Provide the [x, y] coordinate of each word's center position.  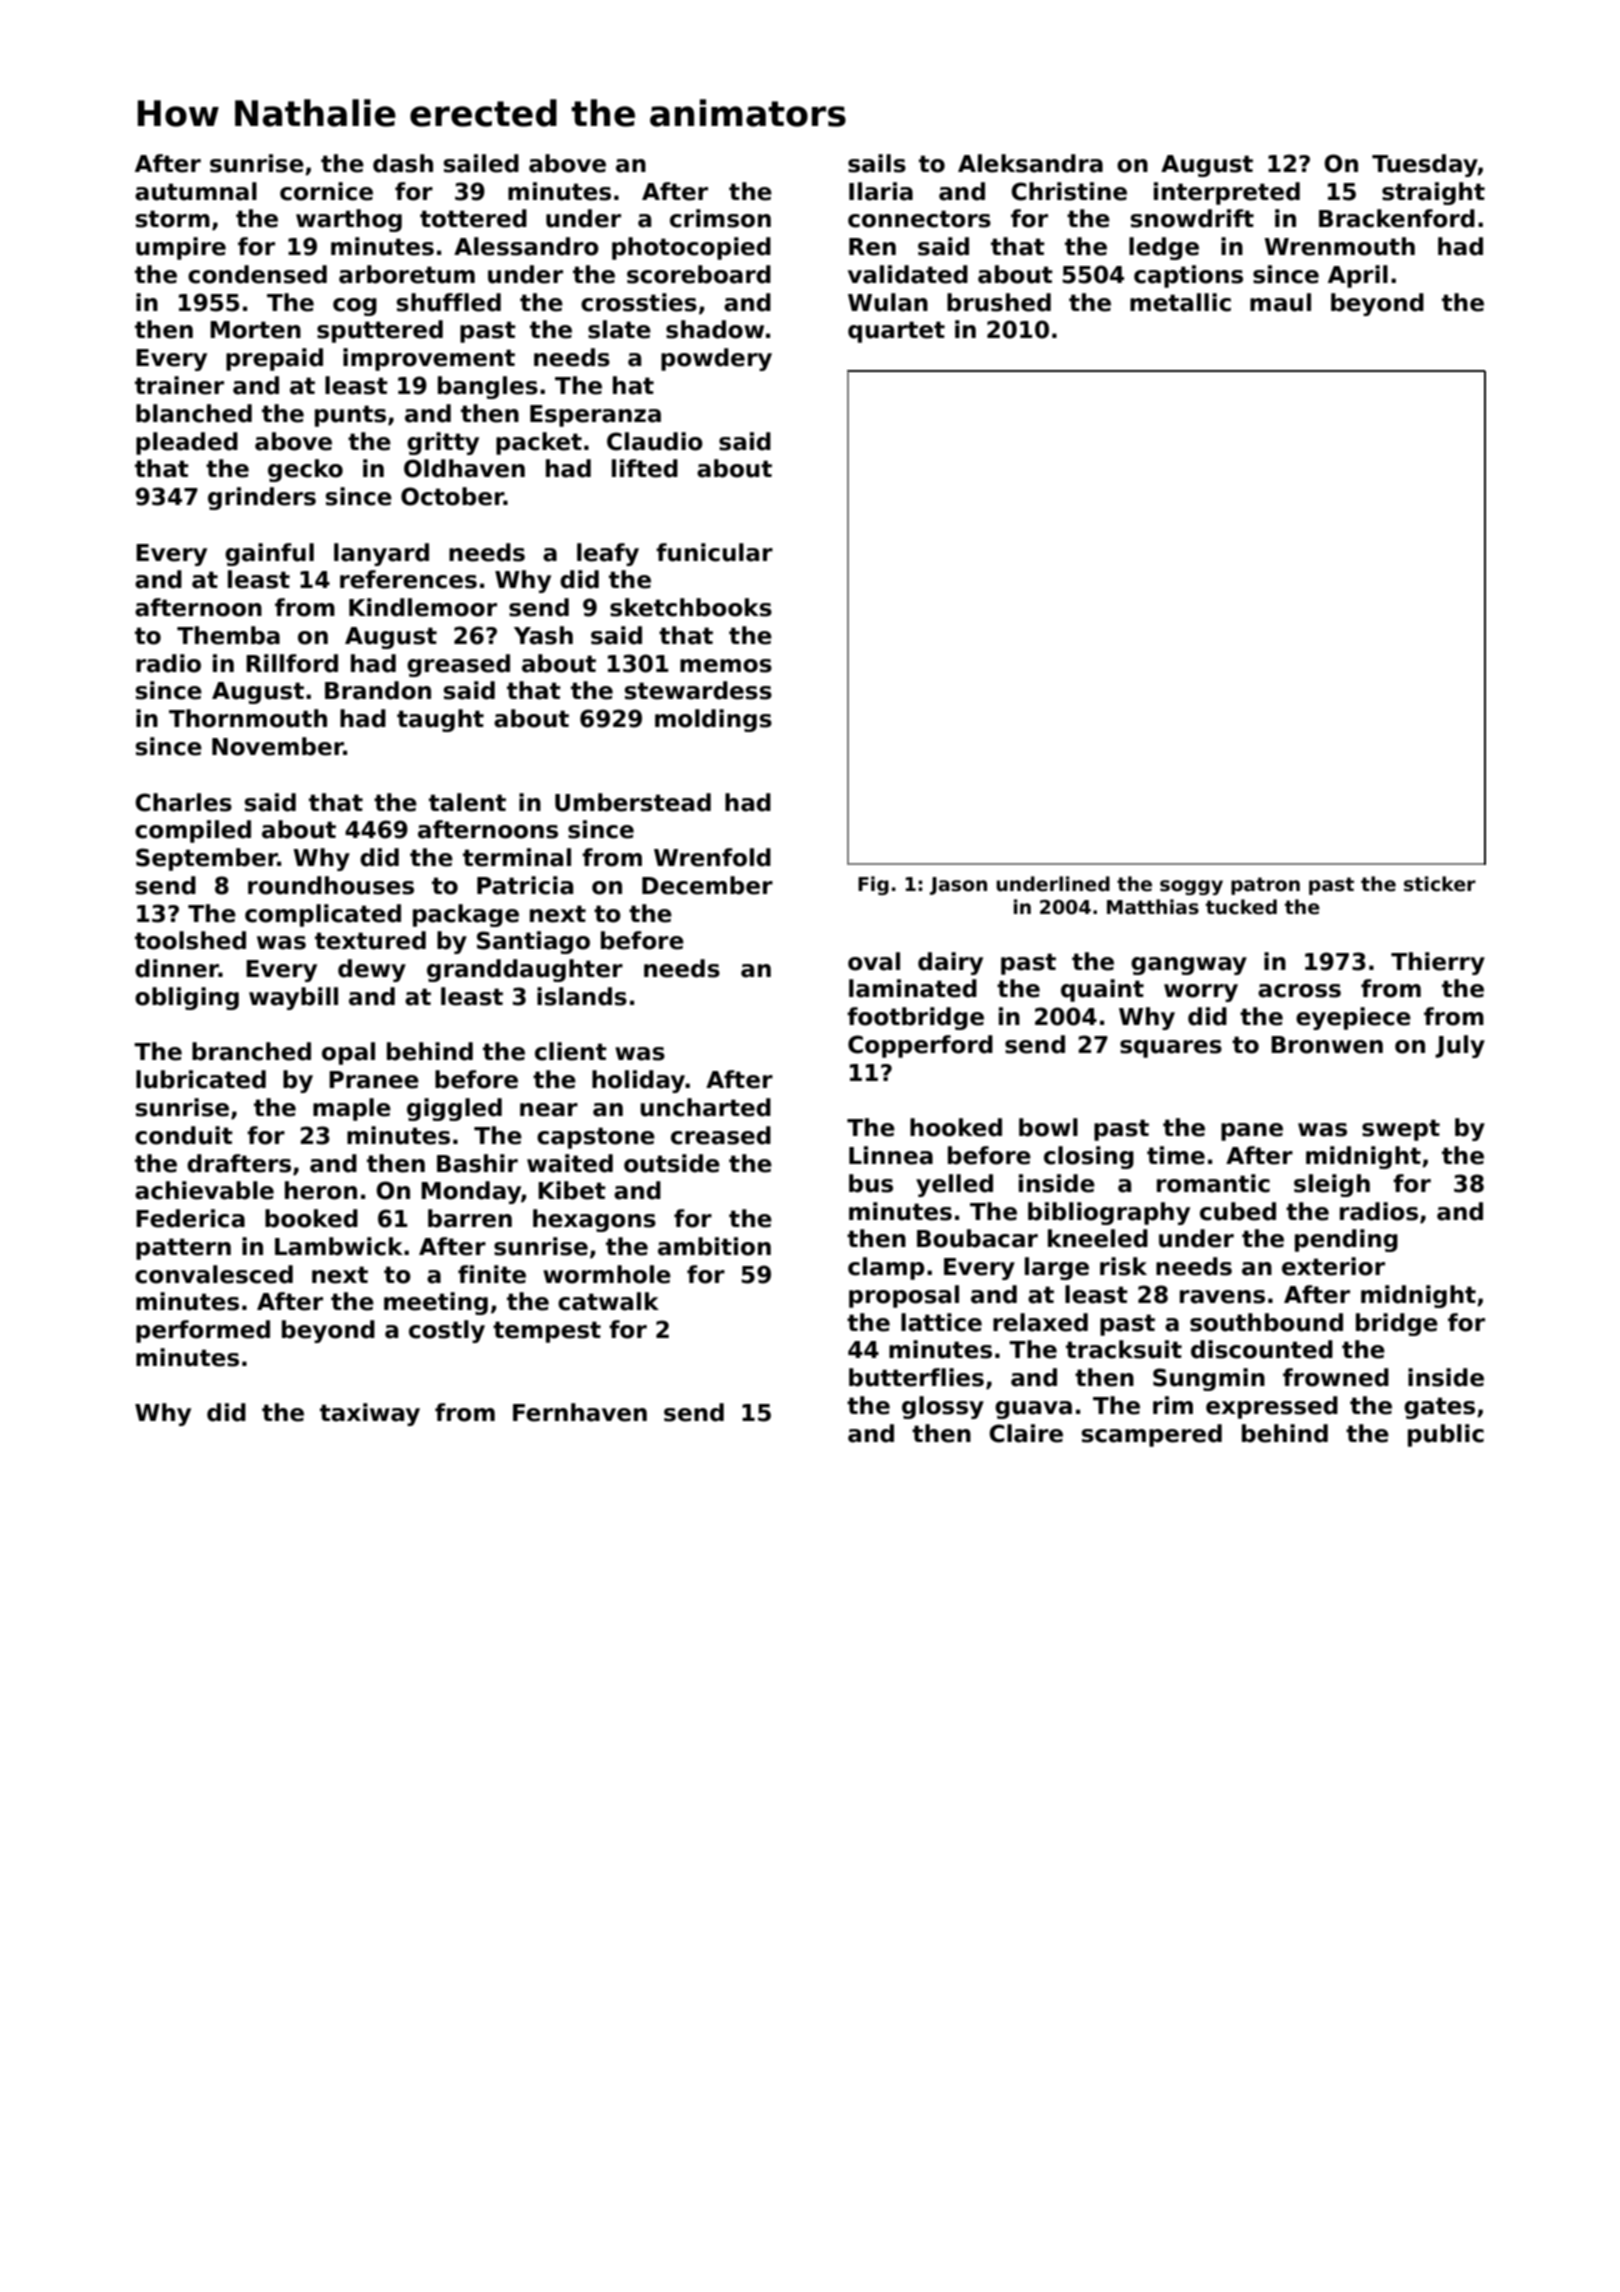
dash [403, 163]
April [1358, 276]
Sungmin [1209, 1379]
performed [203, 1331]
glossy [943, 1407]
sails [877, 163]
